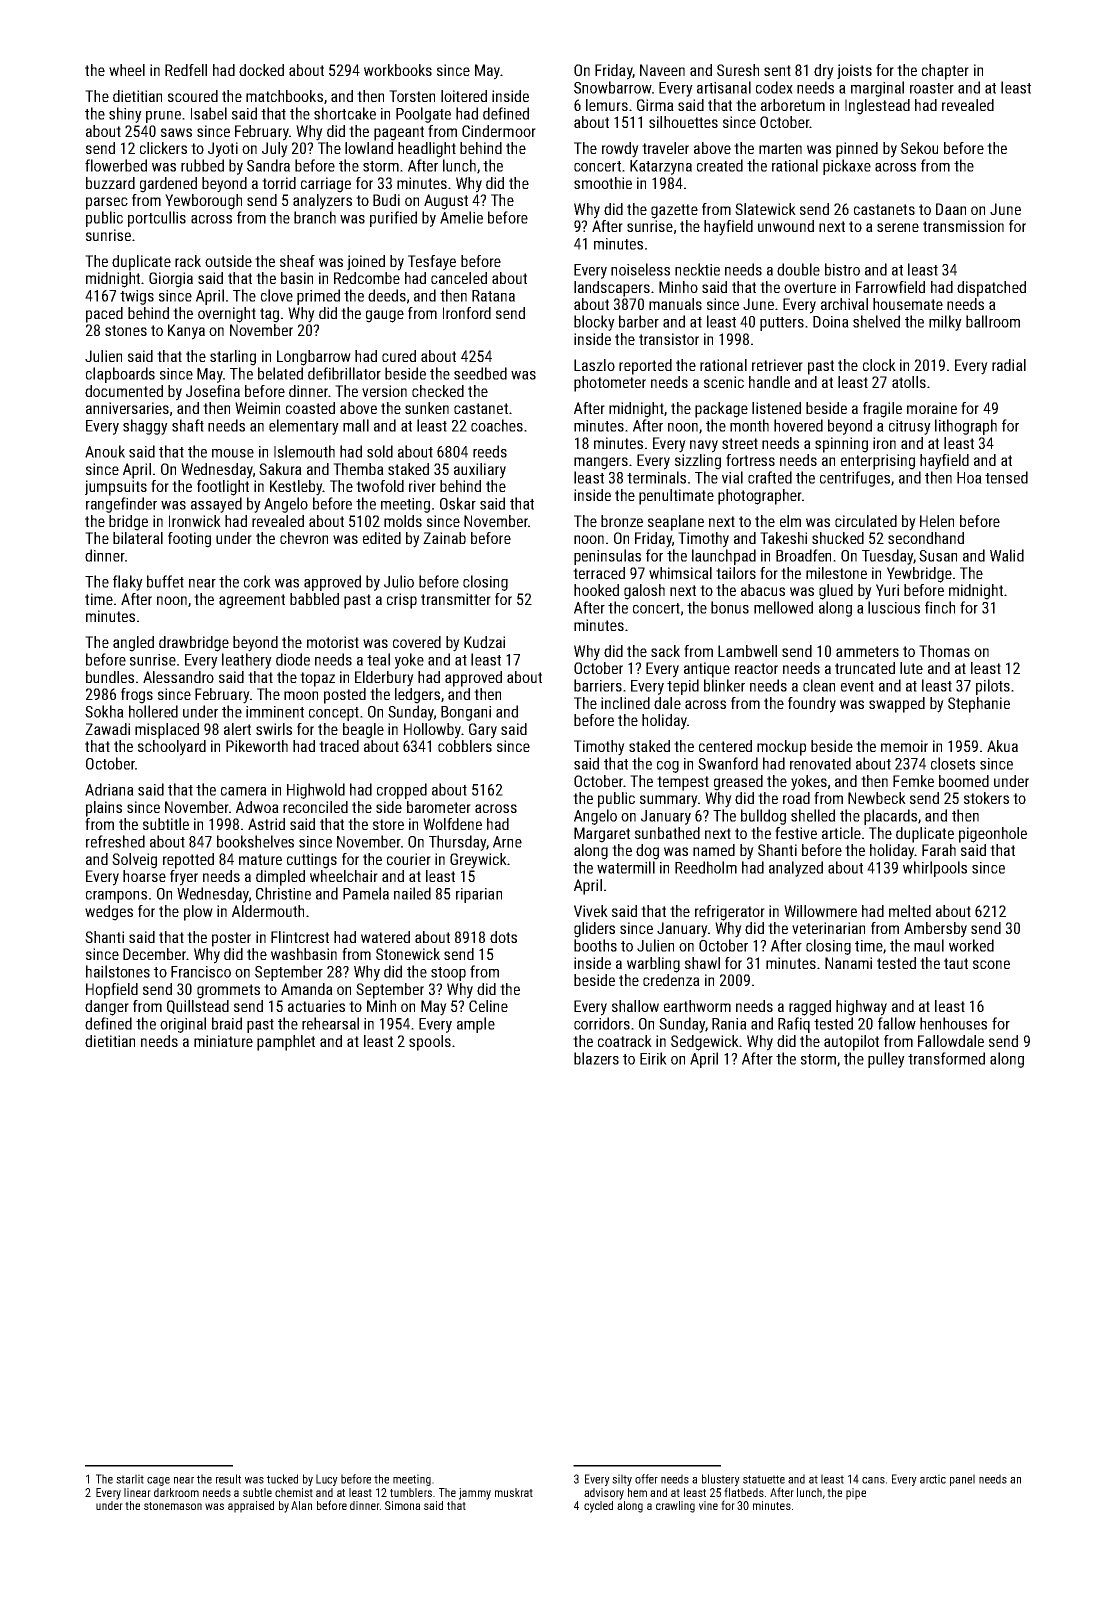 This screenshot has height=1618, width=1117. Describe the element at coordinates (514, 1492) in the screenshot. I see `muskrat` at that location.
